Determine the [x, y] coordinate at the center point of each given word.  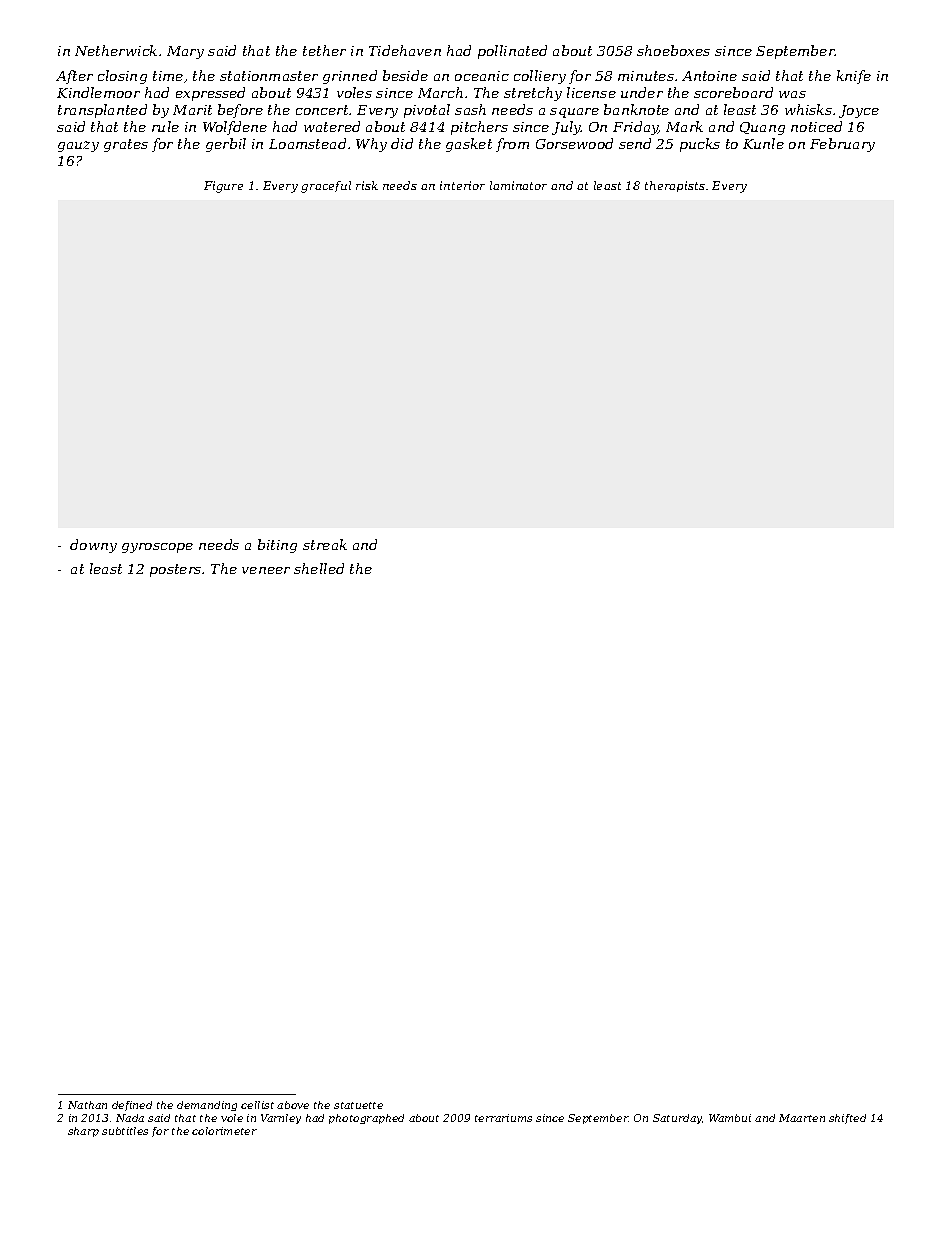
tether [324, 50]
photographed [366, 1119]
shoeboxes [673, 50]
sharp [83, 1132]
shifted [847, 1119]
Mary [185, 52]
